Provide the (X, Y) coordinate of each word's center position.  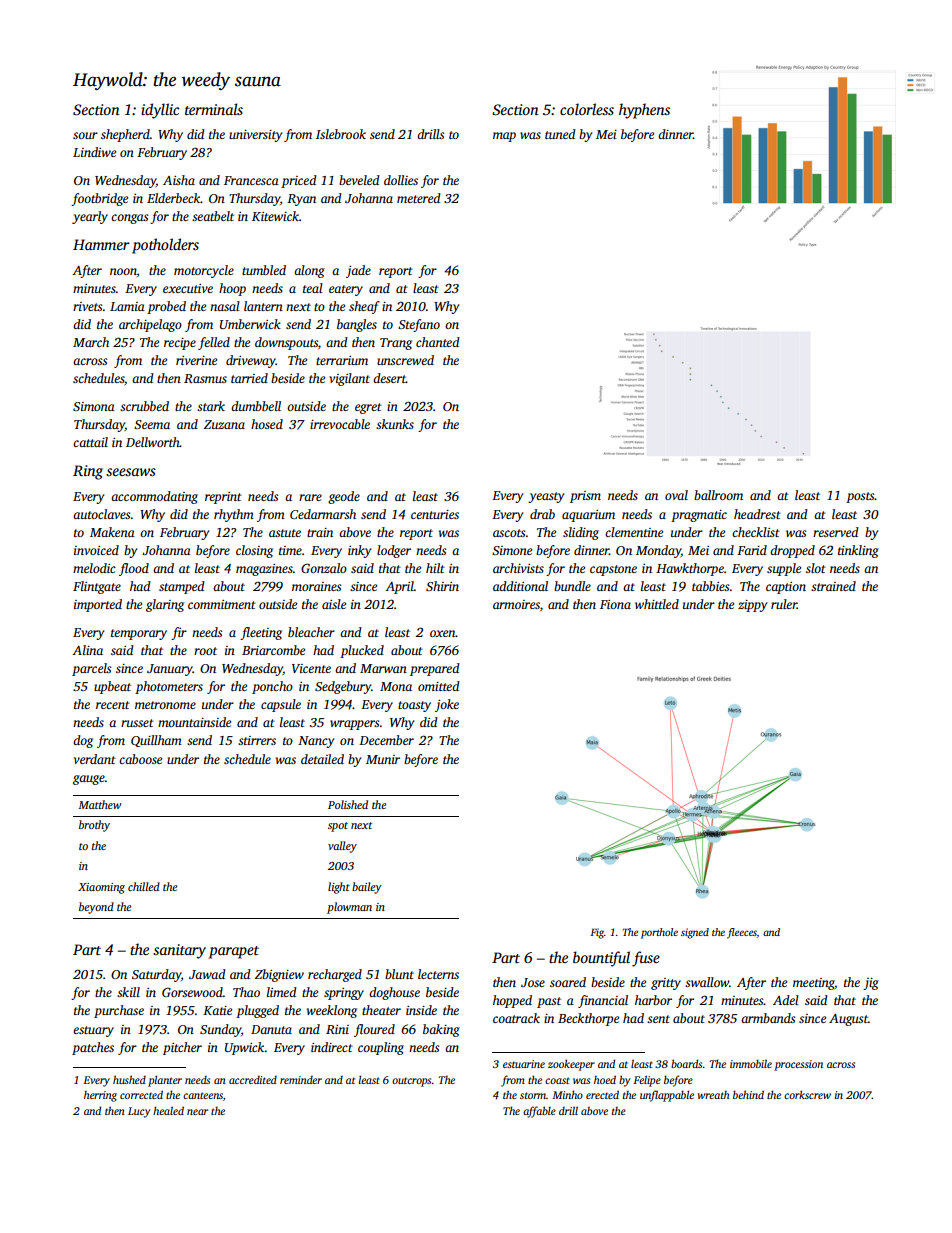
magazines (264, 570)
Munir (383, 759)
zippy (752, 606)
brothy (94, 826)
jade (358, 271)
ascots (509, 533)
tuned (560, 134)
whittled (657, 604)
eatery (346, 290)
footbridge (99, 199)
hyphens (644, 111)
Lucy (139, 1112)
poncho (272, 687)
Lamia (127, 306)
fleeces (742, 933)
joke (447, 705)
